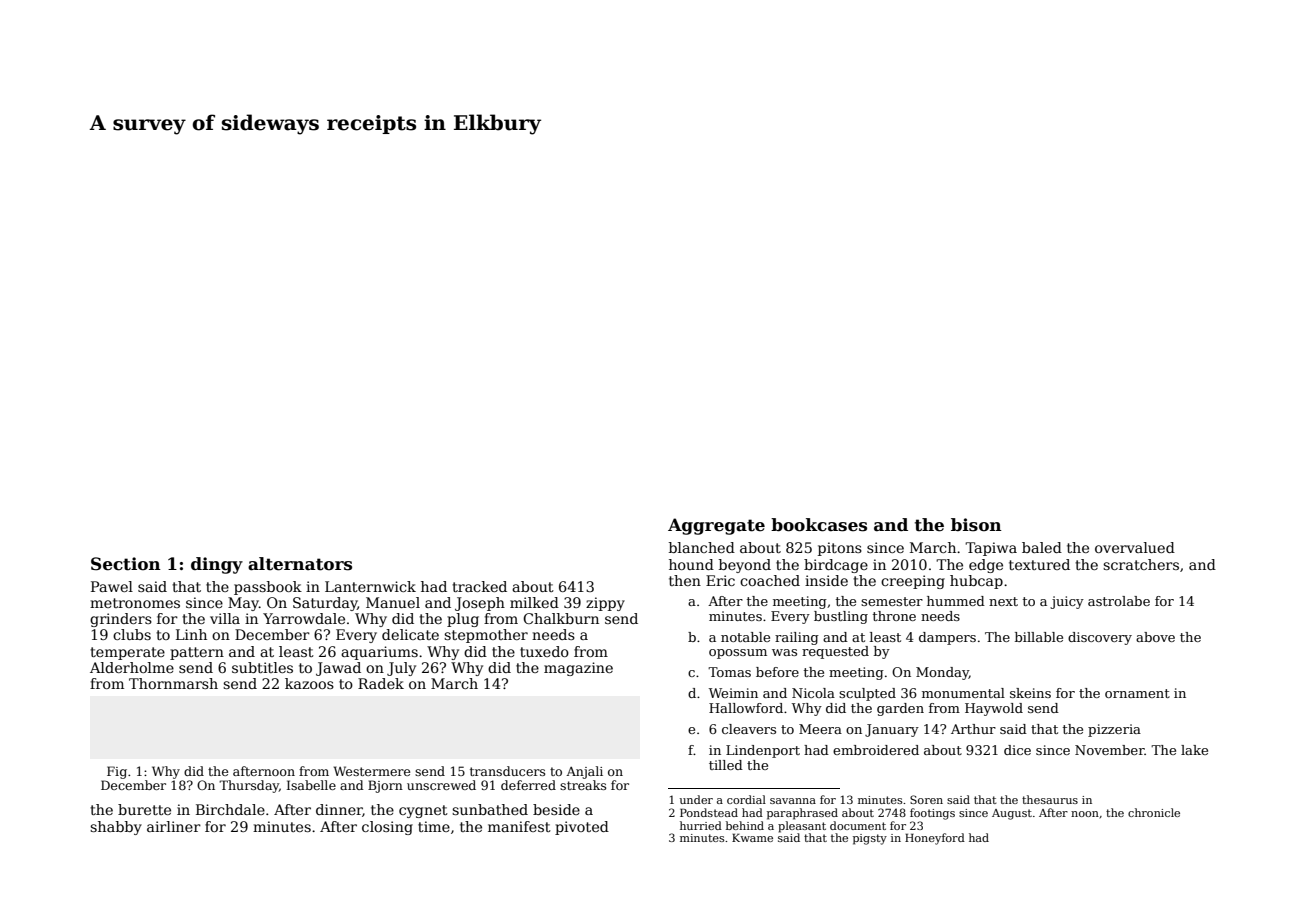 Image resolution: width=1308 pixels, height=924 pixels. I want to click on dinner, so click(339, 810).
